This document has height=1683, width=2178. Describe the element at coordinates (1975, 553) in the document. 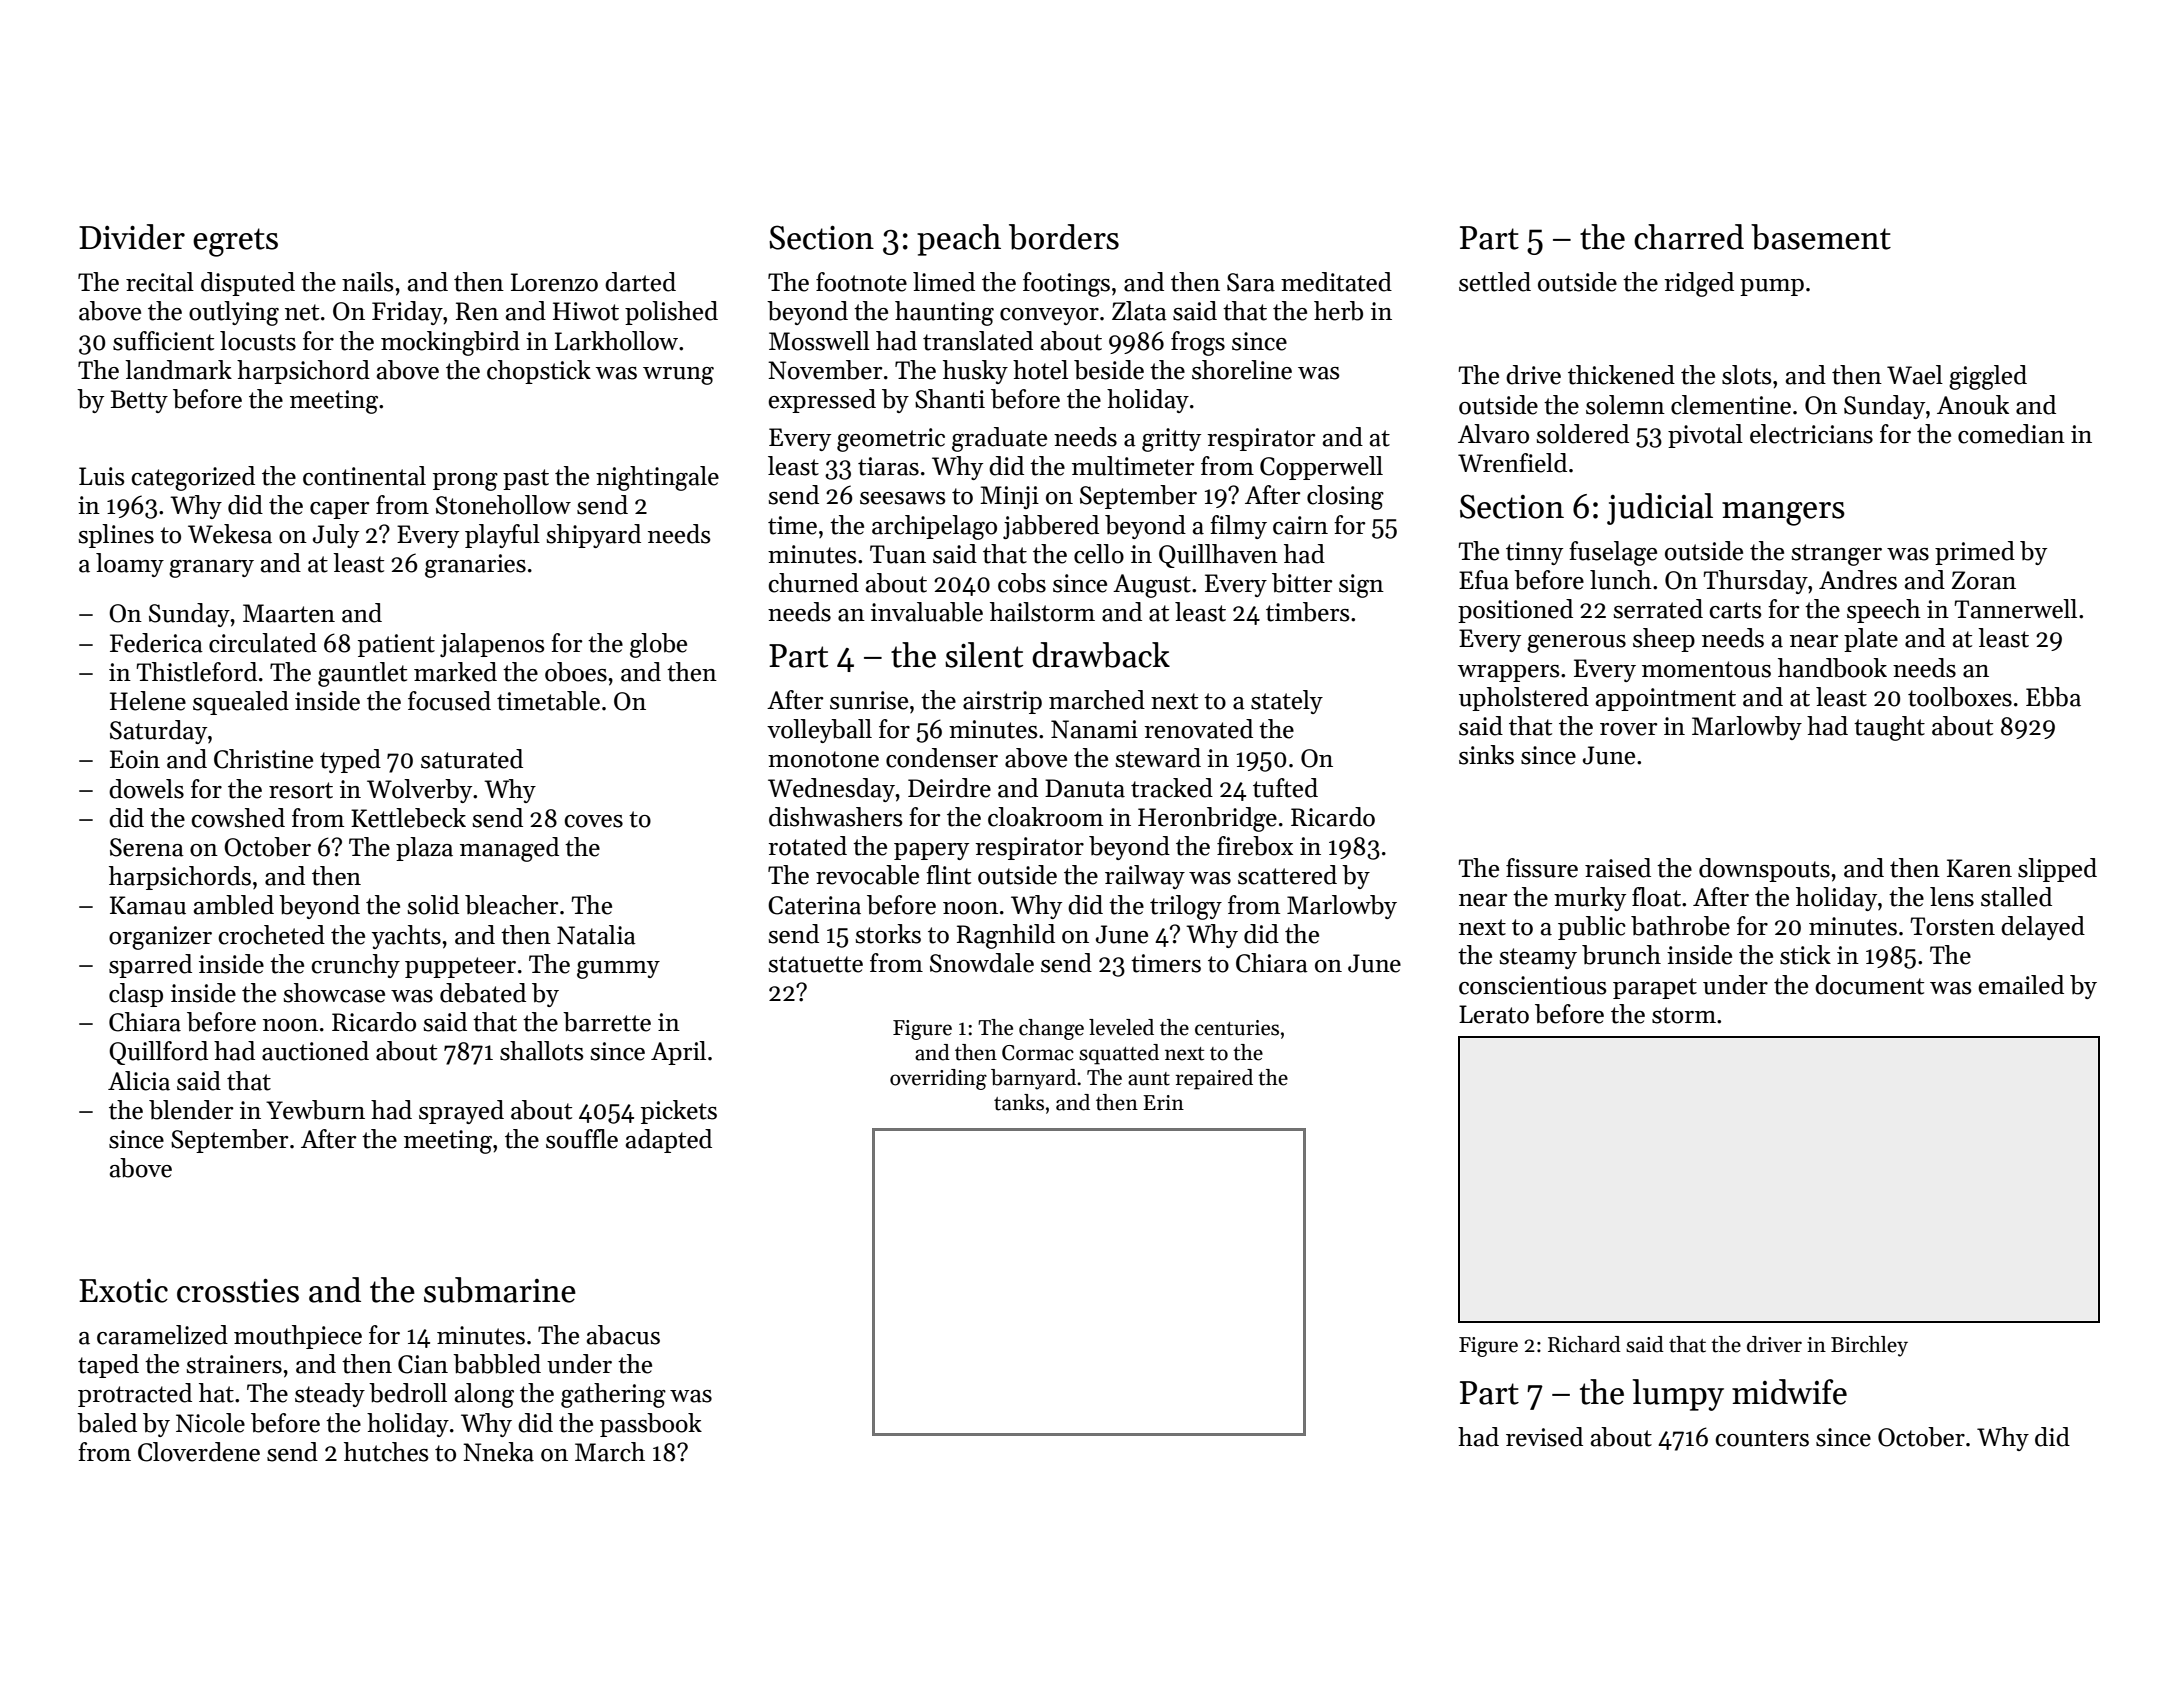

I see `primed` at that location.
